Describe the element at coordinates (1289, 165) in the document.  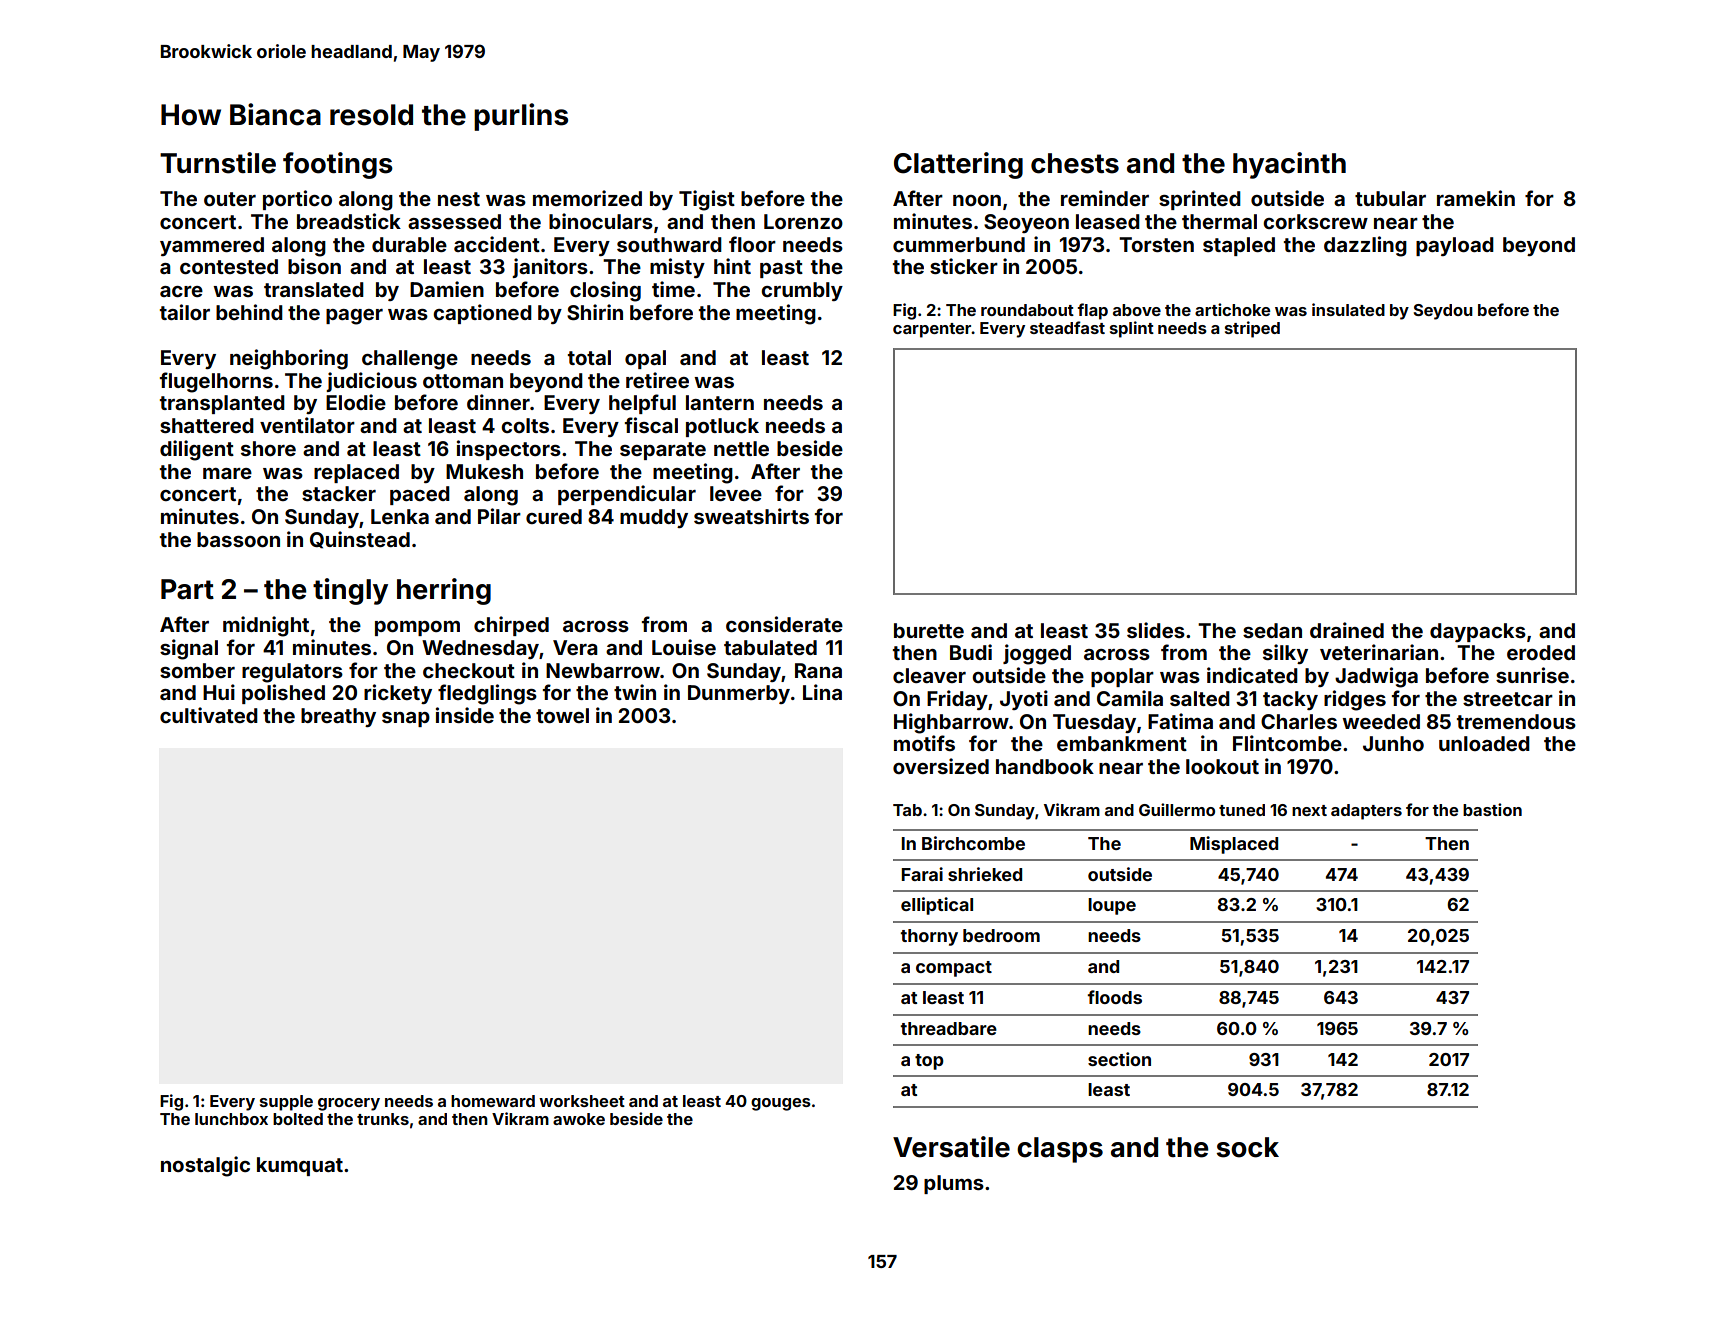
I see `hyacinth` at that location.
